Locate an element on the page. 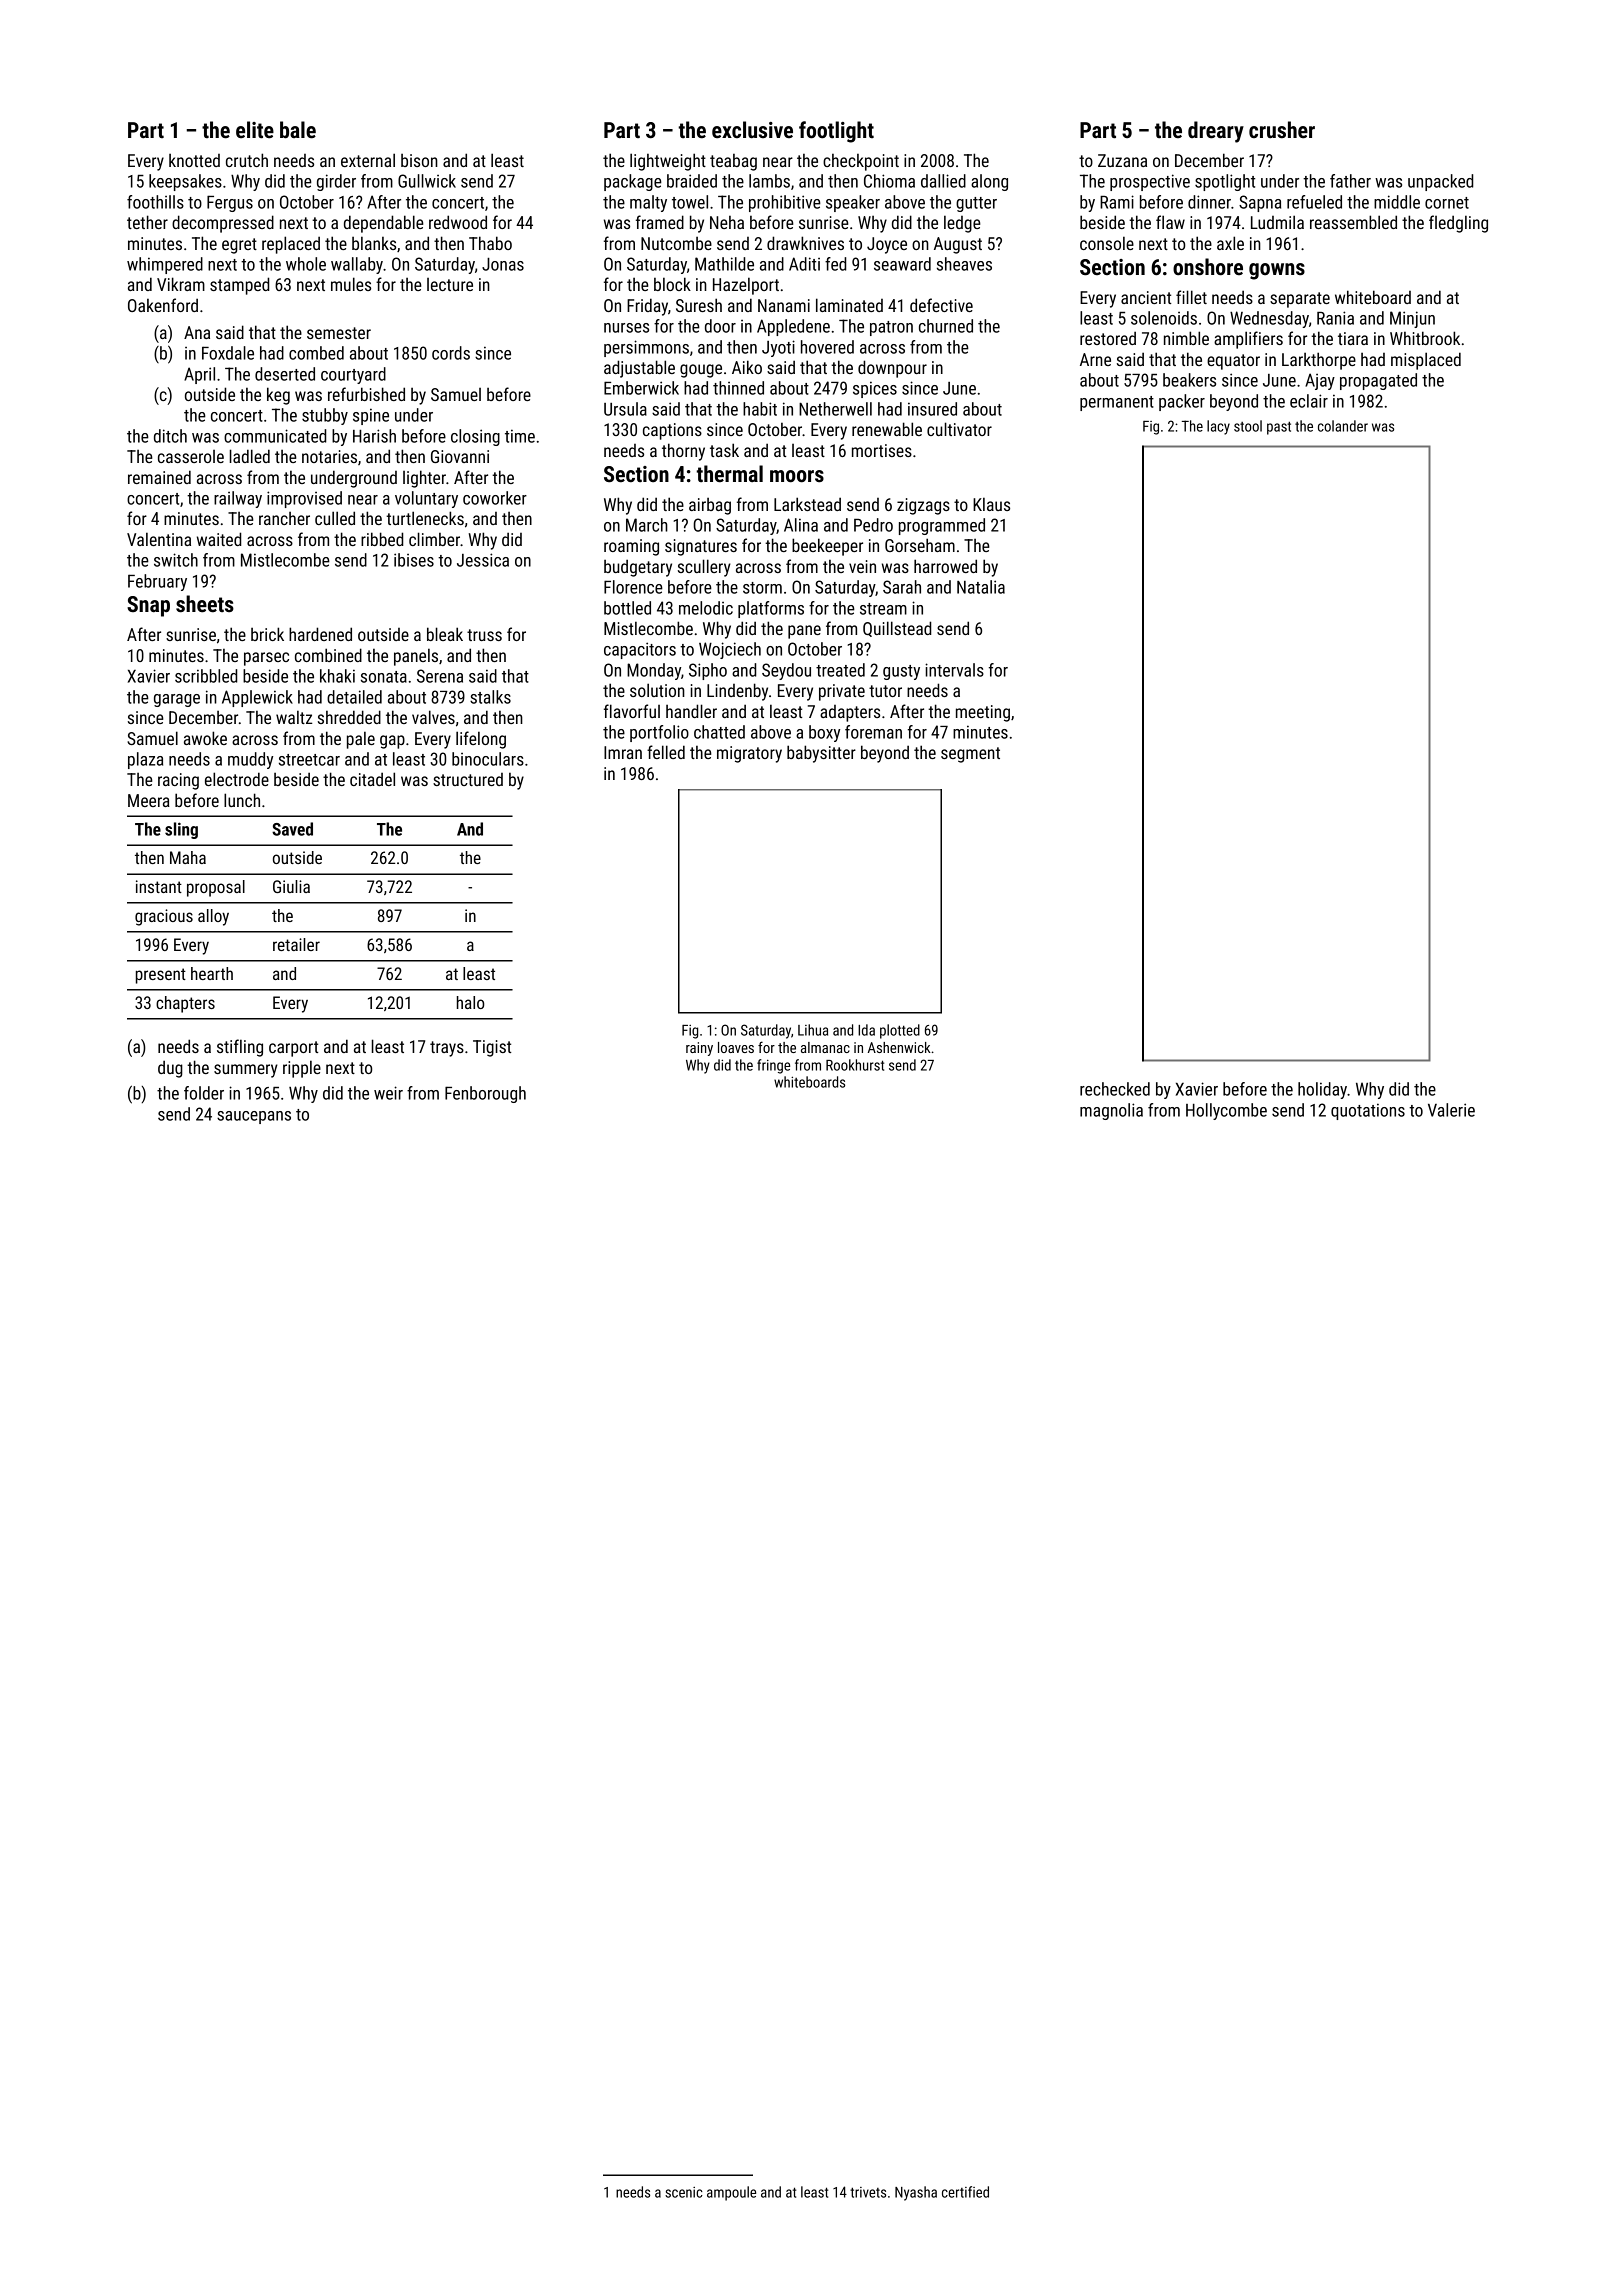 The height and width of the page is (2292, 1620). unpacked is located at coordinates (1440, 182).
